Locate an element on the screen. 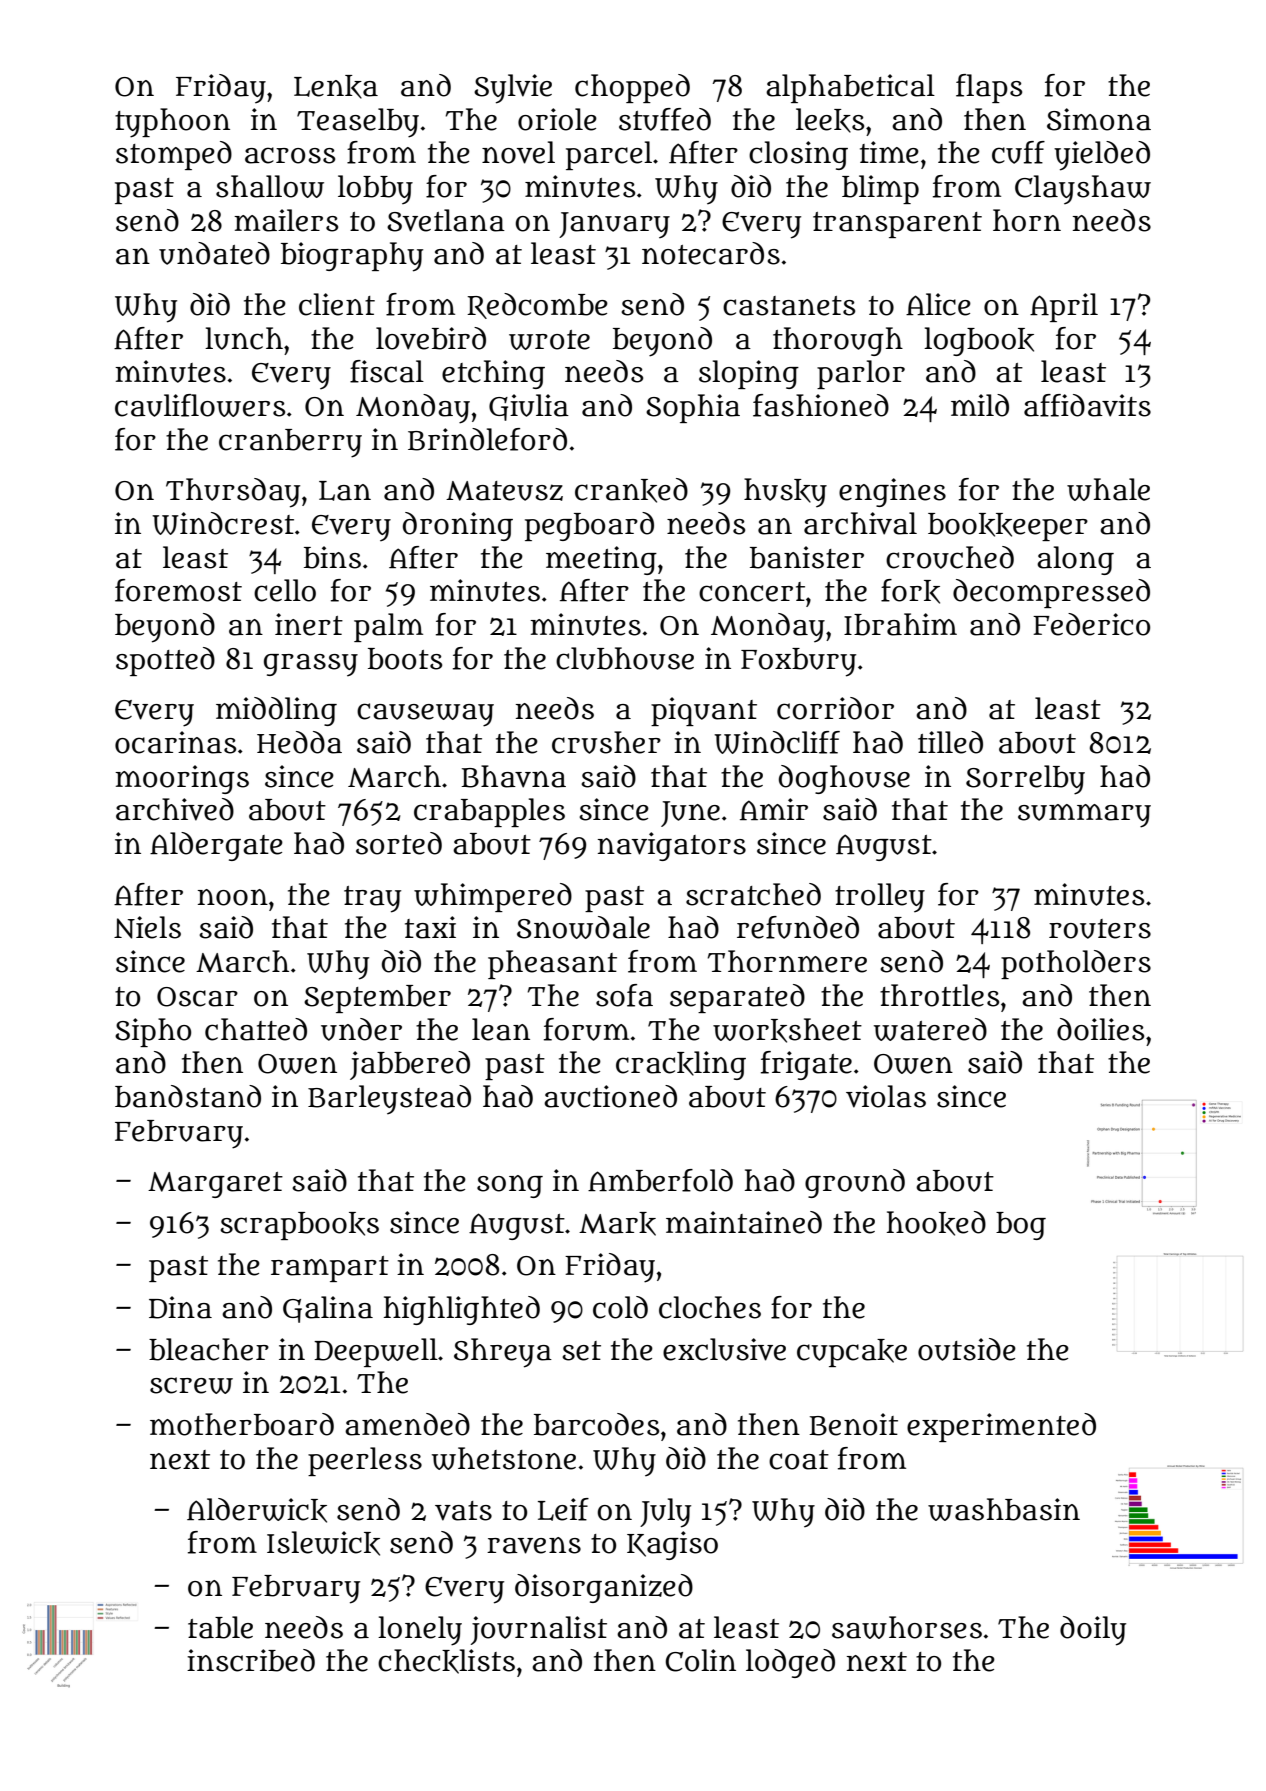 The width and height of the screenshot is (1266, 1791). inscribed is located at coordinates (251, 1660).
